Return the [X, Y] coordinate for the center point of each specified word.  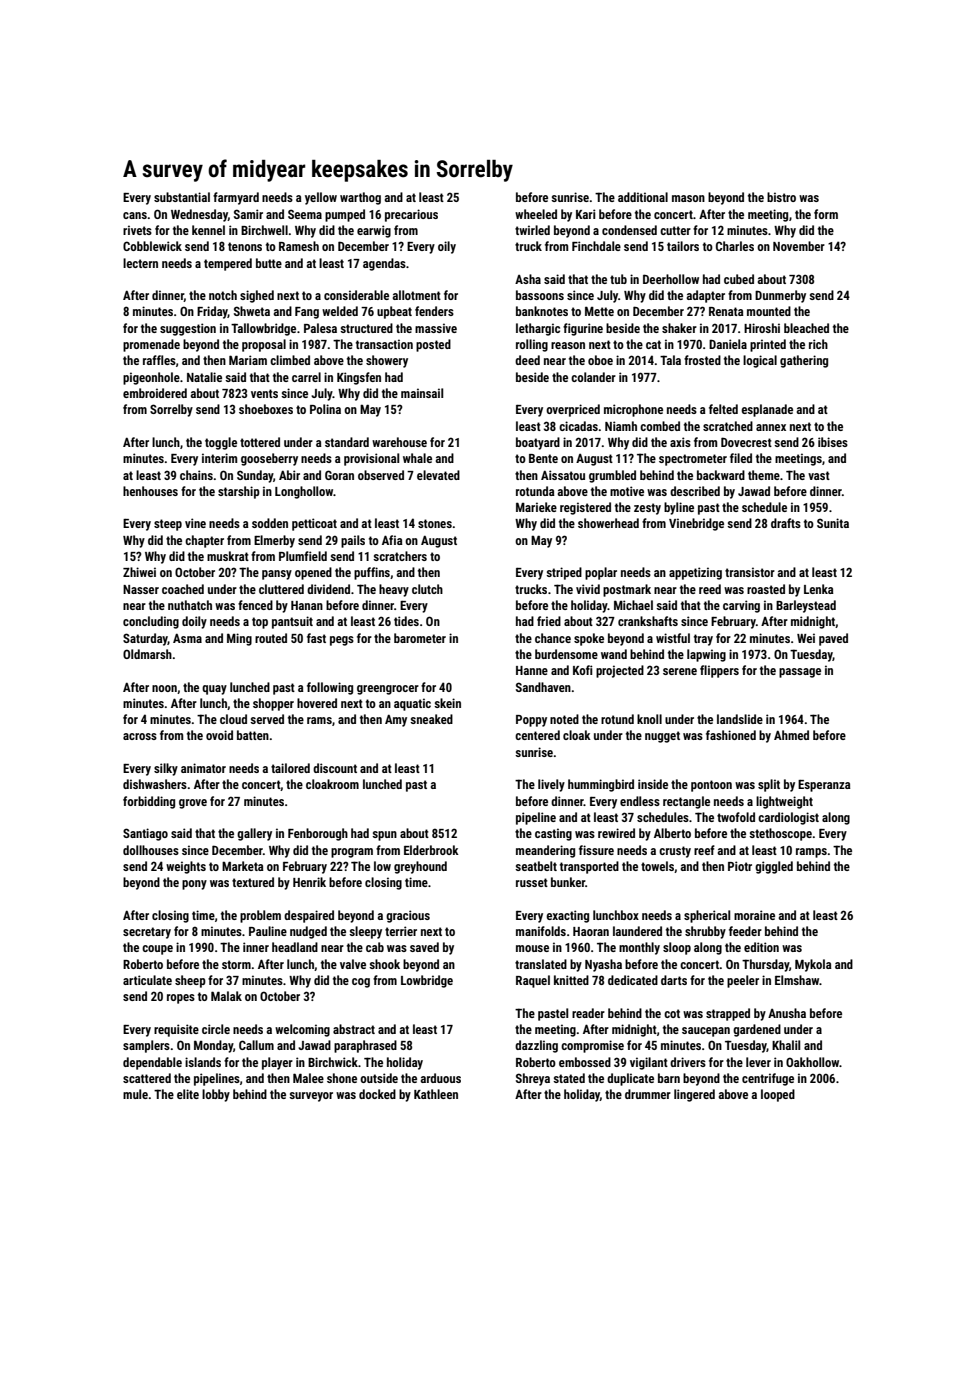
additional [643, 197]
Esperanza [824, 785]
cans [135, 215]
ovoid [219, 735]
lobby [216, 1095]
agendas [384, 264]
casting [553, 834]
